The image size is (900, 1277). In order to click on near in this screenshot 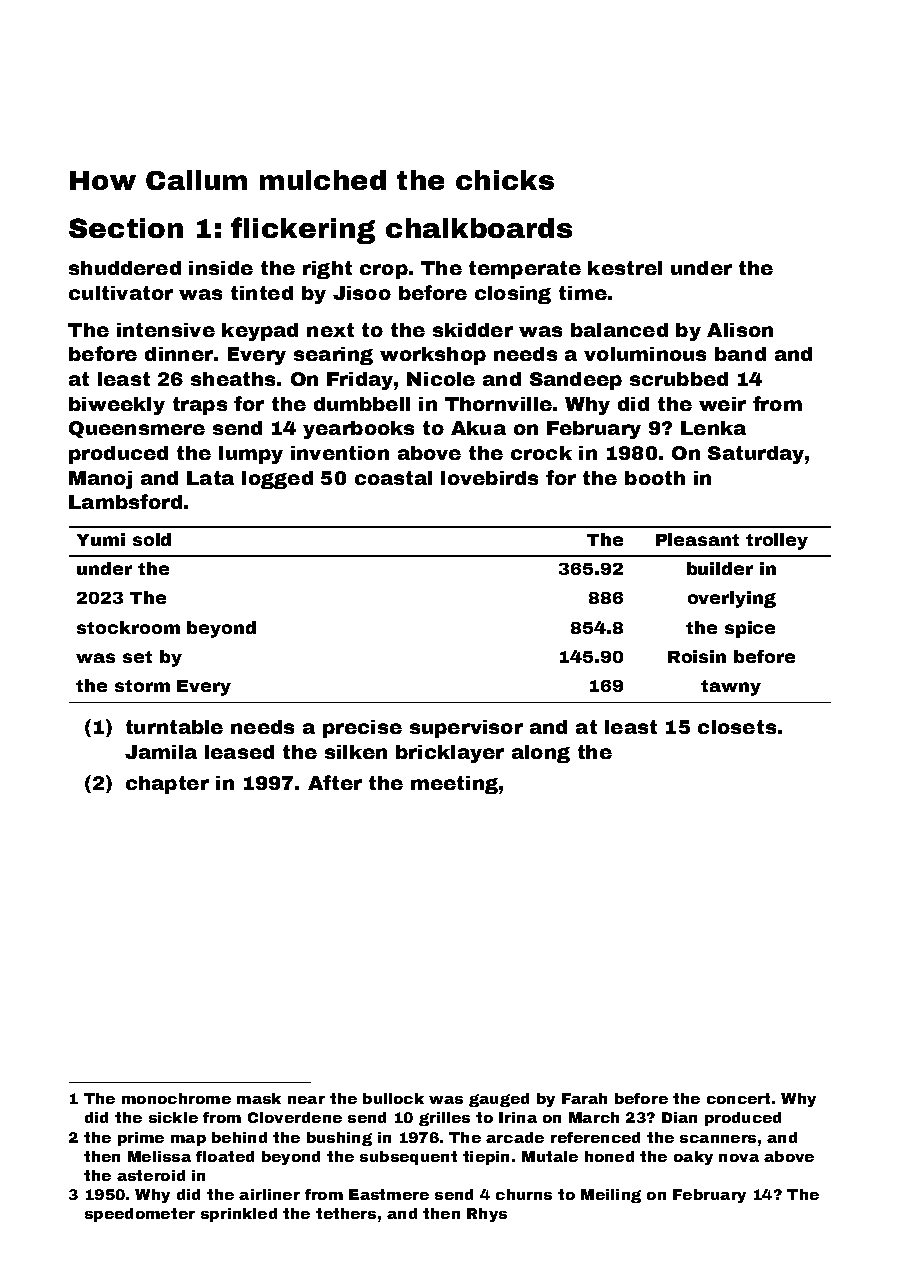, I will do `click(306, 1100)`.
